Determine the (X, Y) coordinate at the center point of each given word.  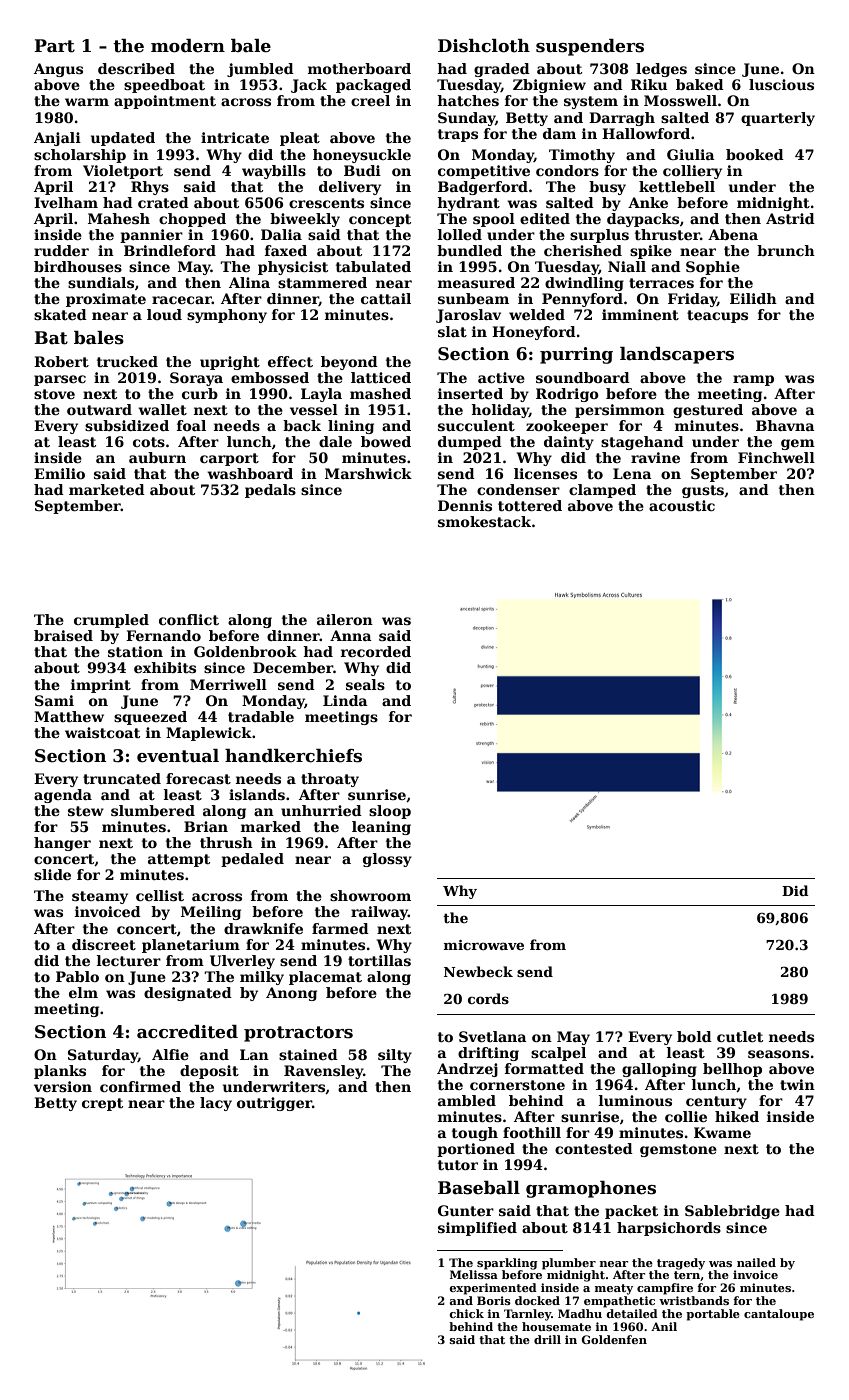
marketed (107, 489)
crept (102, 1104)
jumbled (260, 70)
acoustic (682, 505)
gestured (708, 411)
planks (60, 1072)
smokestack (484, 521)
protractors (298, 1034)
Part (54, 46)
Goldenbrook (245, 651)
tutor (458, 1165)
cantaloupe (779, 1315)
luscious (781, 84)
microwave (484, 945)
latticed (381, 377)
